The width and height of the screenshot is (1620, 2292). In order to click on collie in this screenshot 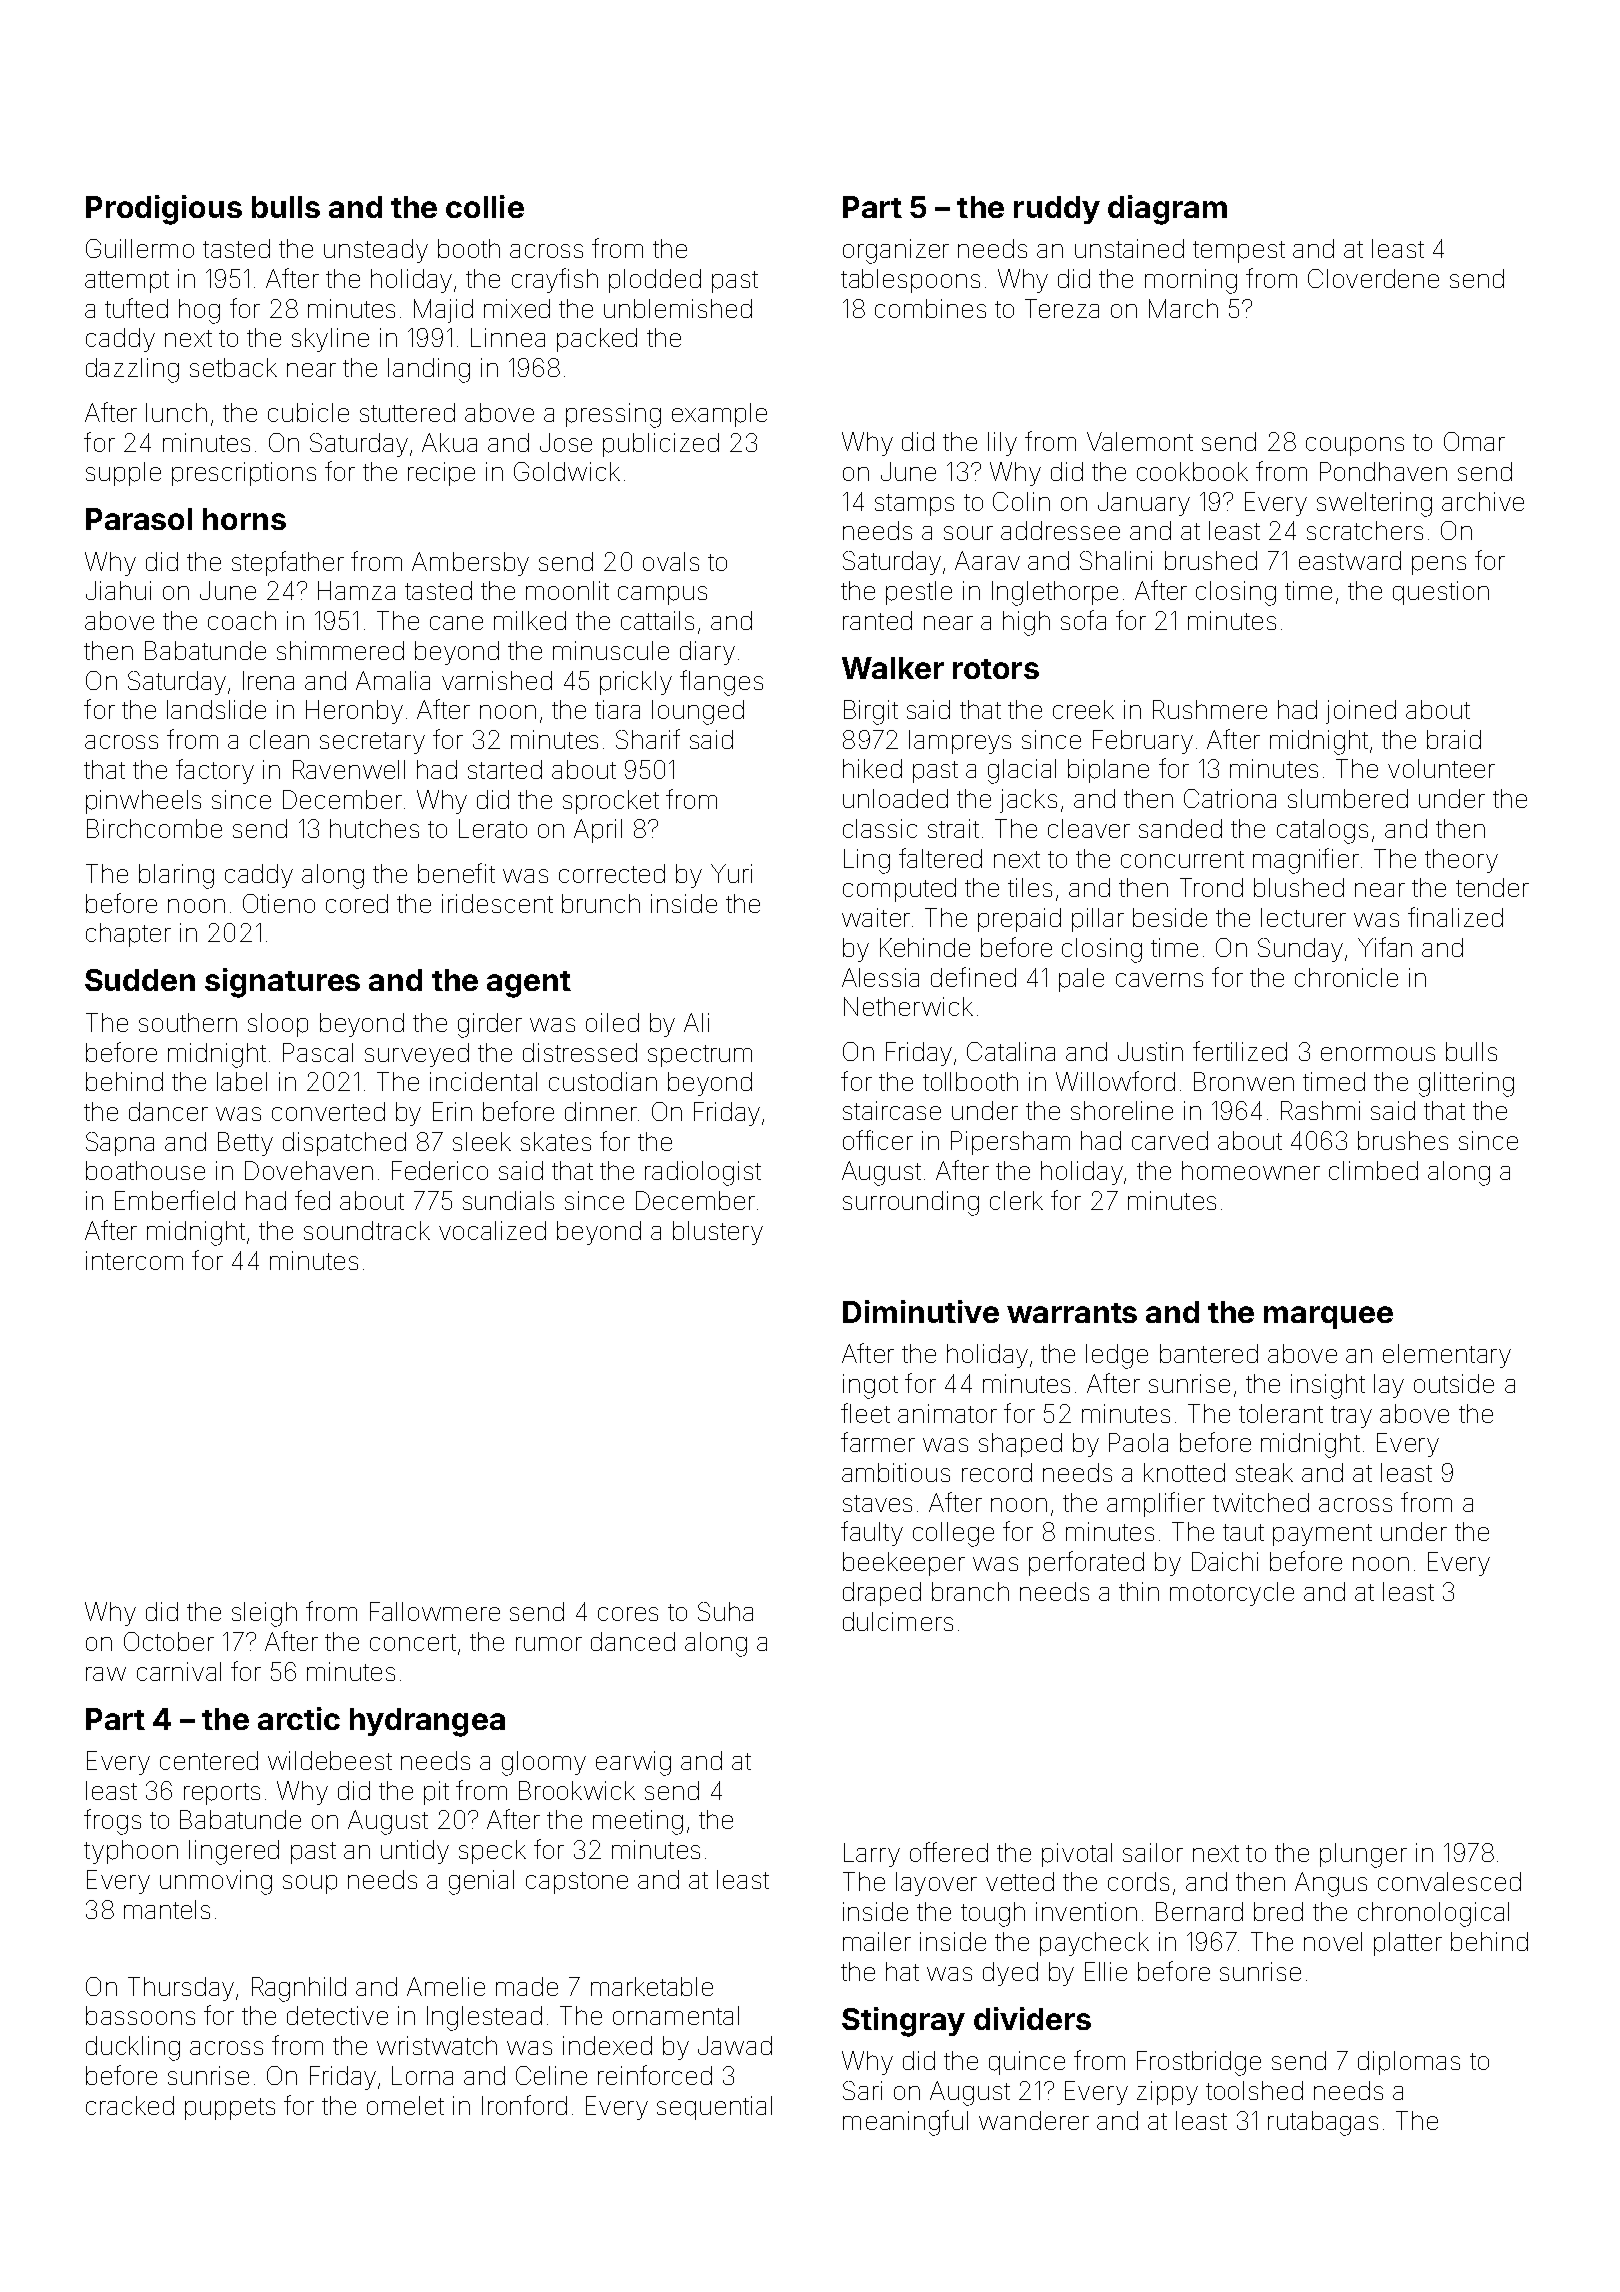, I will do `click(485, 206)`.
